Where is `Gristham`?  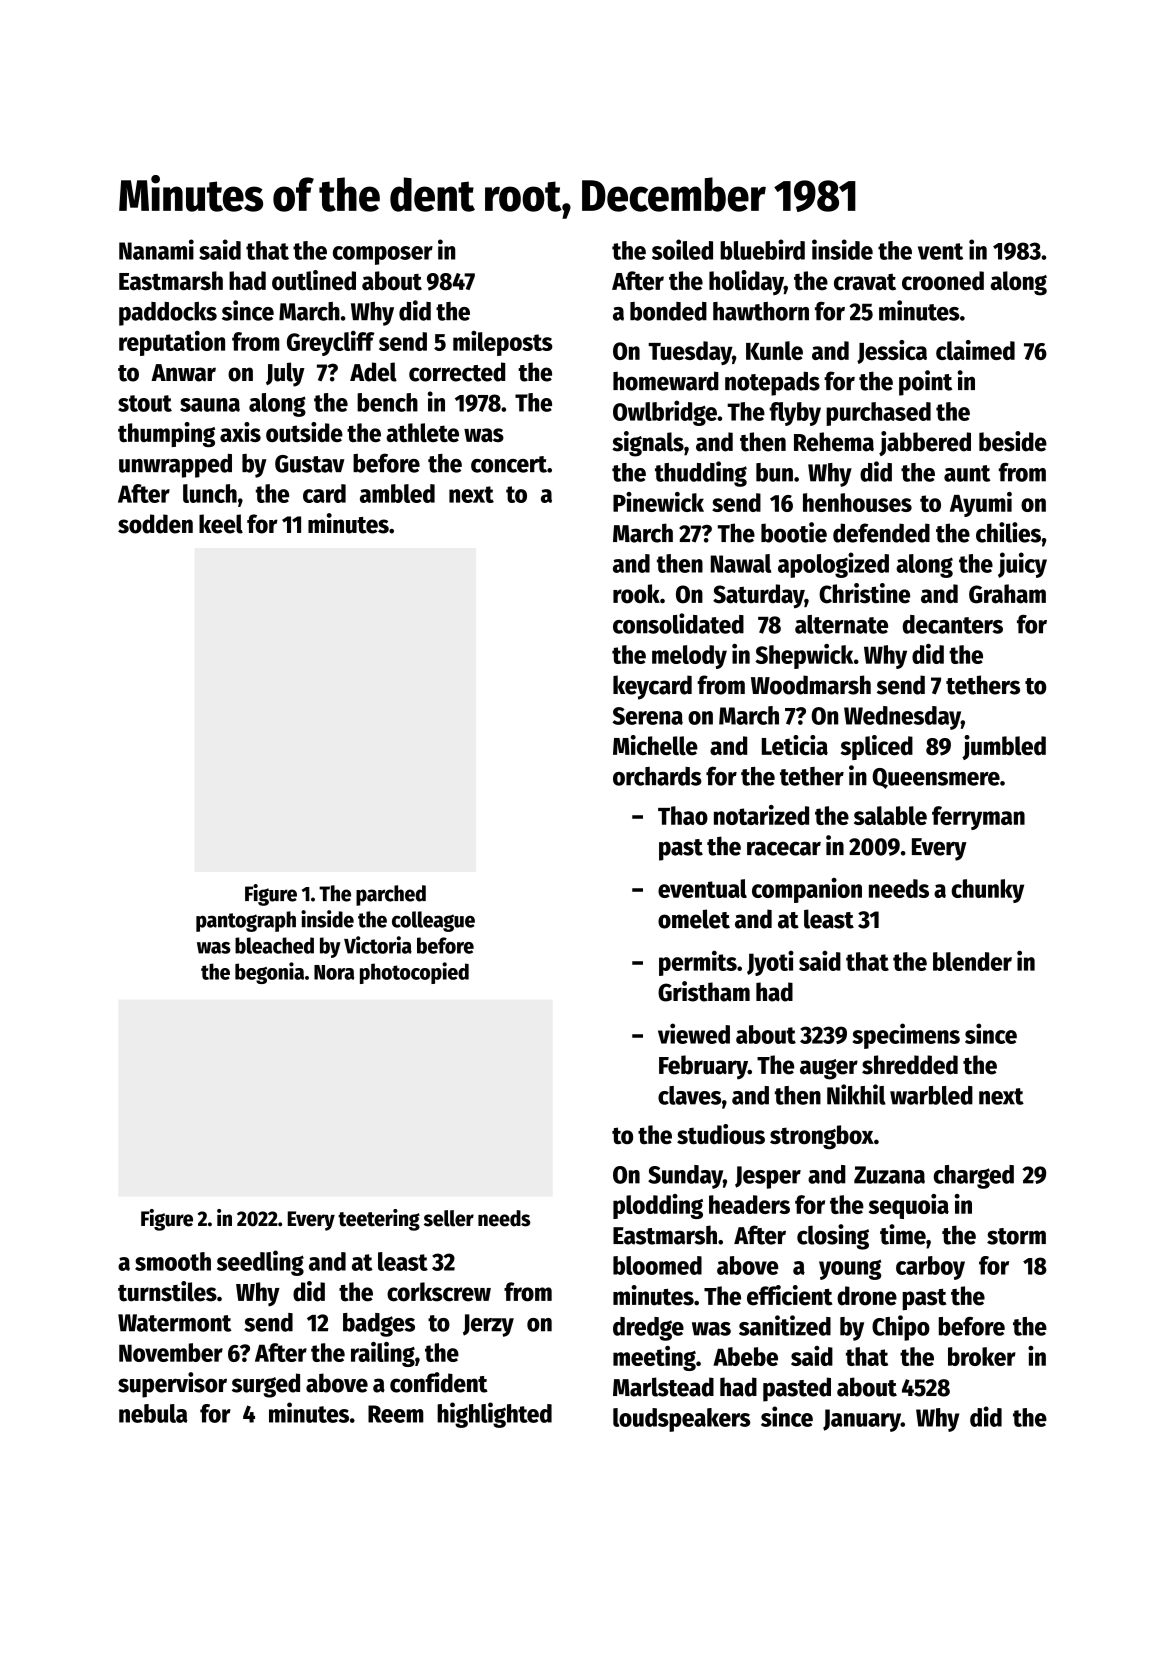
Gristham is located at coordinates (704, 991).
